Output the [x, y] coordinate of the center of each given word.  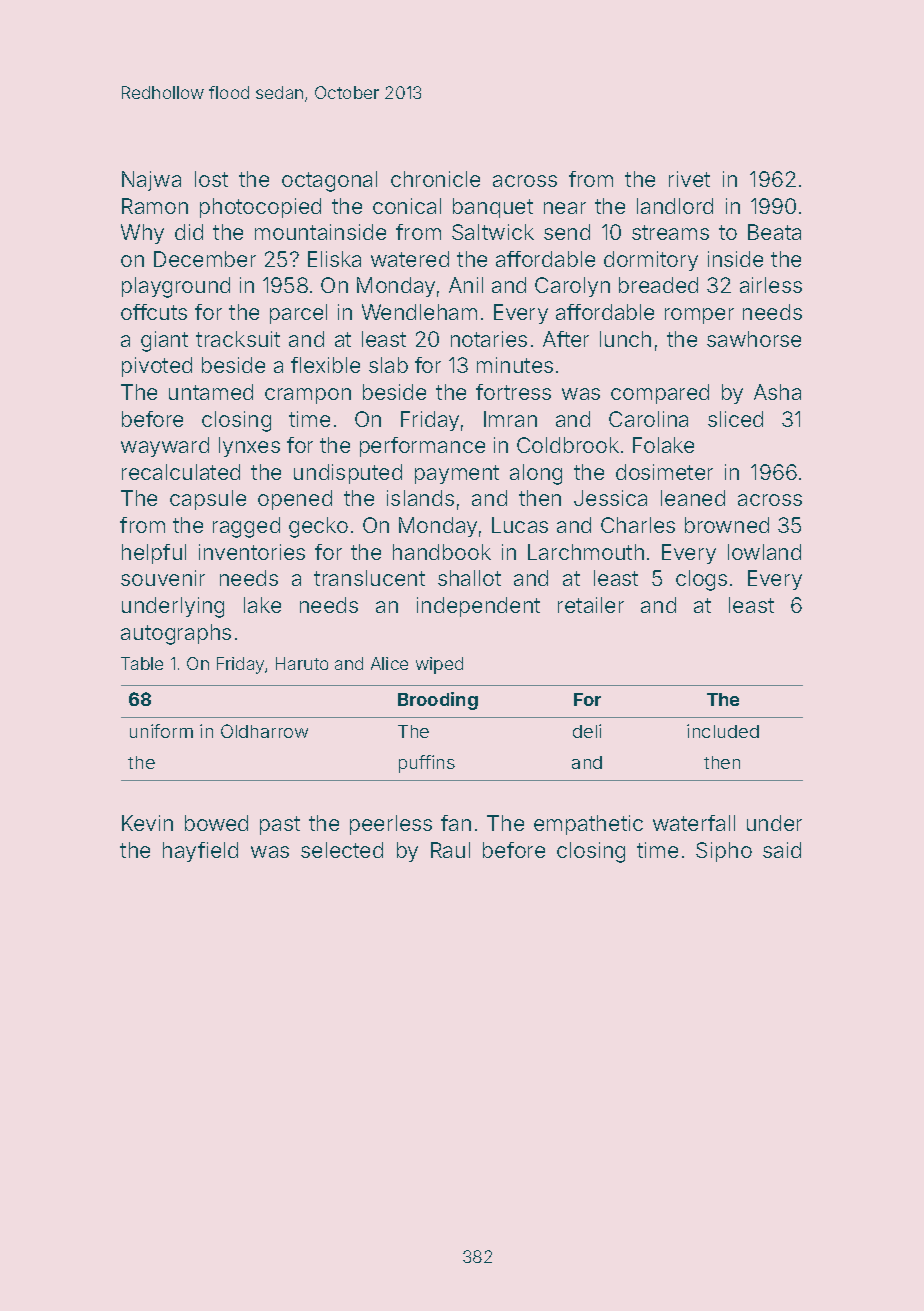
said [782, 850]
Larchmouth [586, 552]
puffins [427, 764]
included [723, 731]
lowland [764, 552]
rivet [689, 179]
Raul [450, 850]
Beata [774, 232]
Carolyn [572, 287]
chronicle [435, 179]
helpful [154, 554]
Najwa [151, 181]
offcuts [154, 312]
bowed [216, 823]
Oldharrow [264, 731]
